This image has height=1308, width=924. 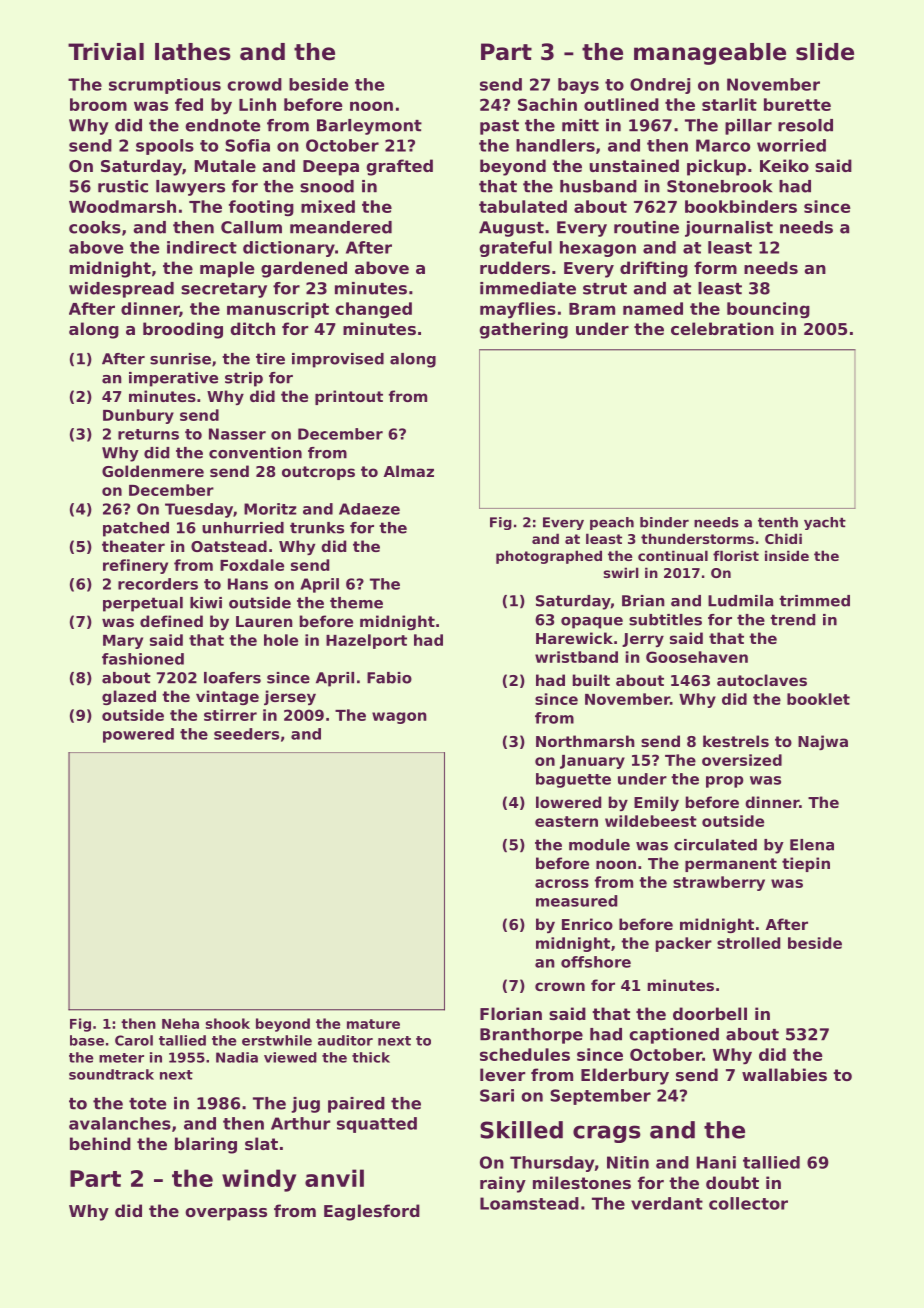 What do you see at coordinates (710, 54) in the image?
I see `manageable` at bounding box center [710, 54].
